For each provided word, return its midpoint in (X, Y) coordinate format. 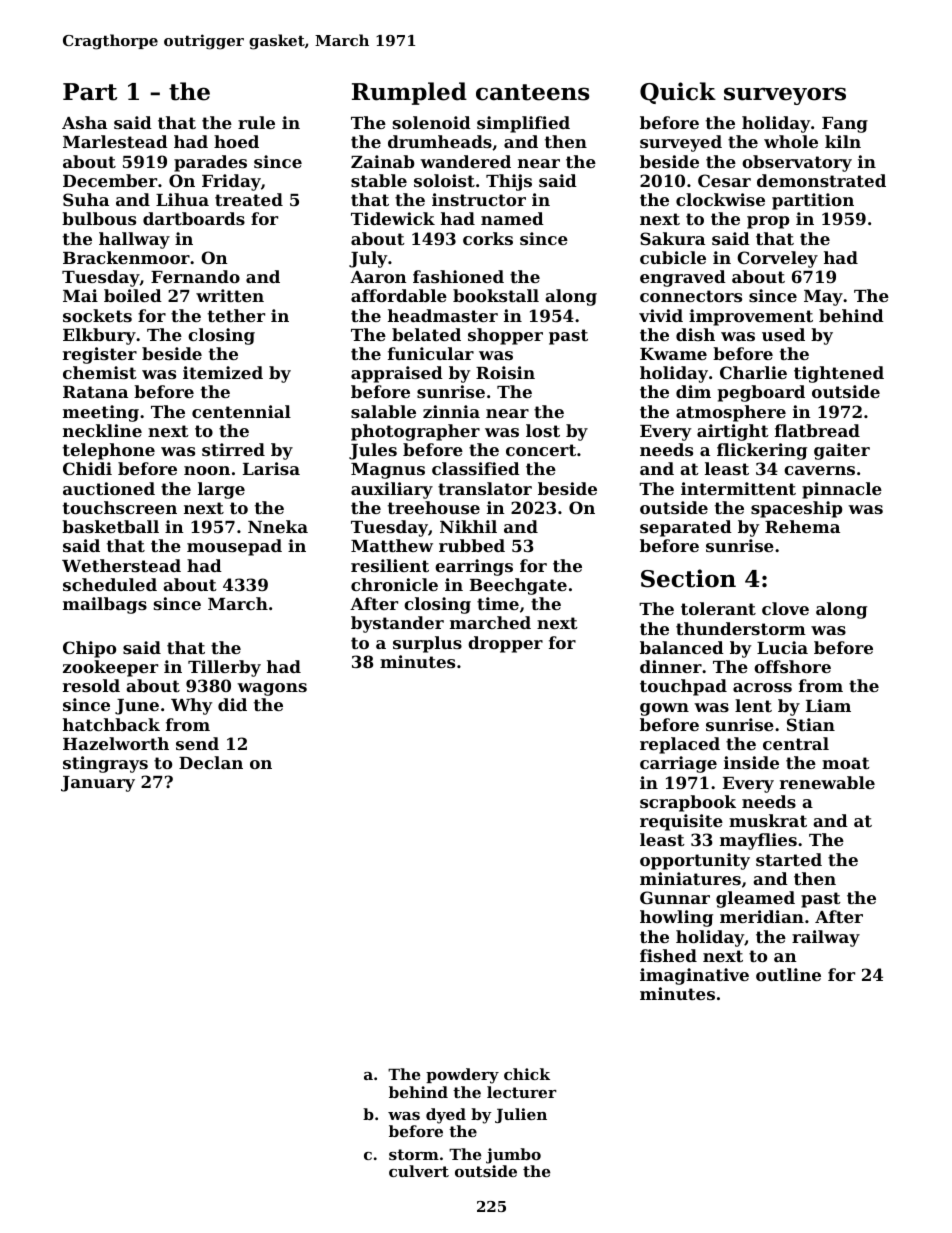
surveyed (681, 143)
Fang (845, 125)
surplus (427, 644)
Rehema (802, 526)
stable (379, 180)
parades (210, 163)
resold (91, 685)
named (512, 218)
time (498, 603)
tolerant (718, 608)
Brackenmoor (126, 257)
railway (826, 938)
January (98, 784)
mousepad (234, 547)
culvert (419, 1171)
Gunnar (675, 897)
